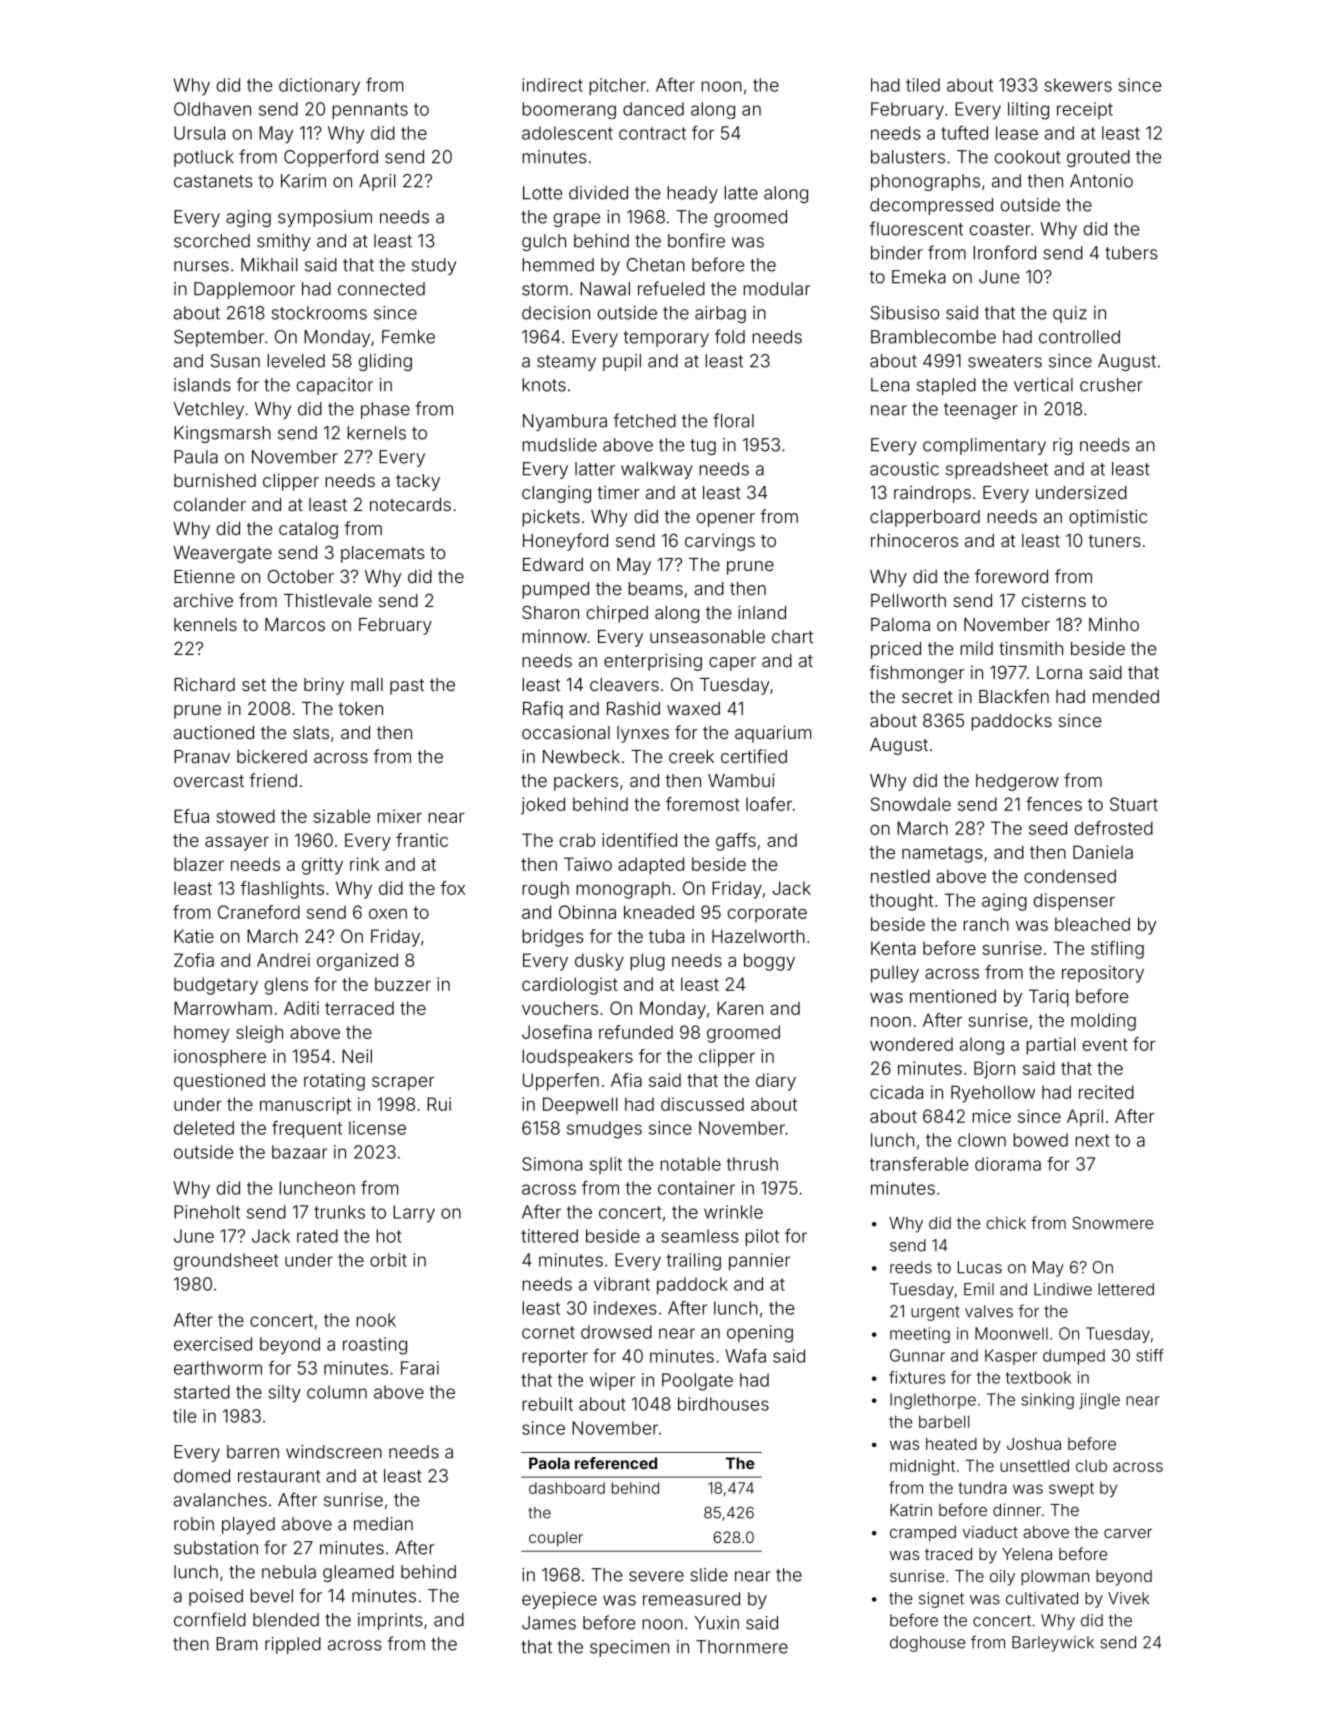 The width and height of the image is (1337, 1731). What do you see at coordinates (1078, 85) in the image?
I see `skewers` at bounding box center [1078, 85].
